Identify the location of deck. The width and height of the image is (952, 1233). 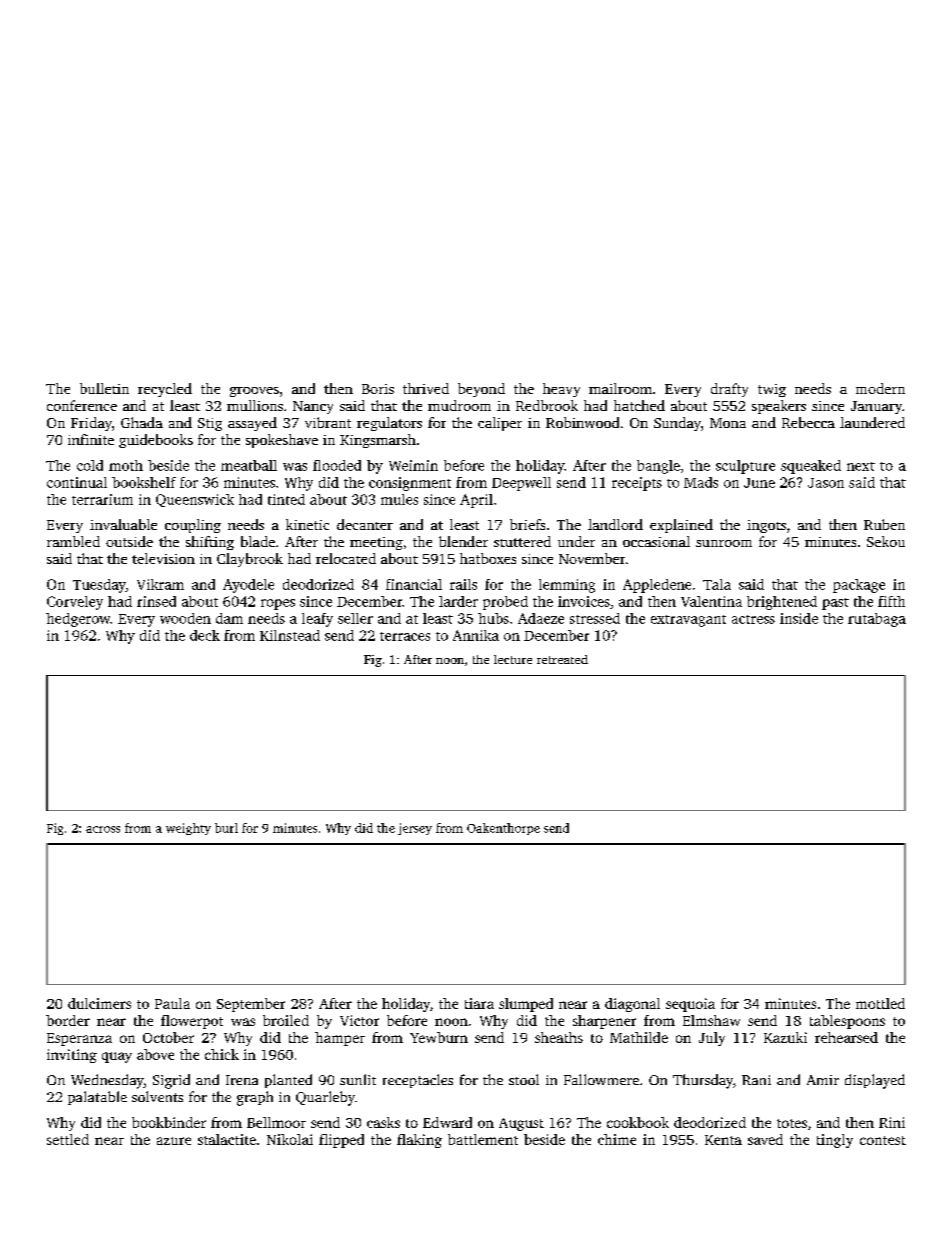
(205, 635).
